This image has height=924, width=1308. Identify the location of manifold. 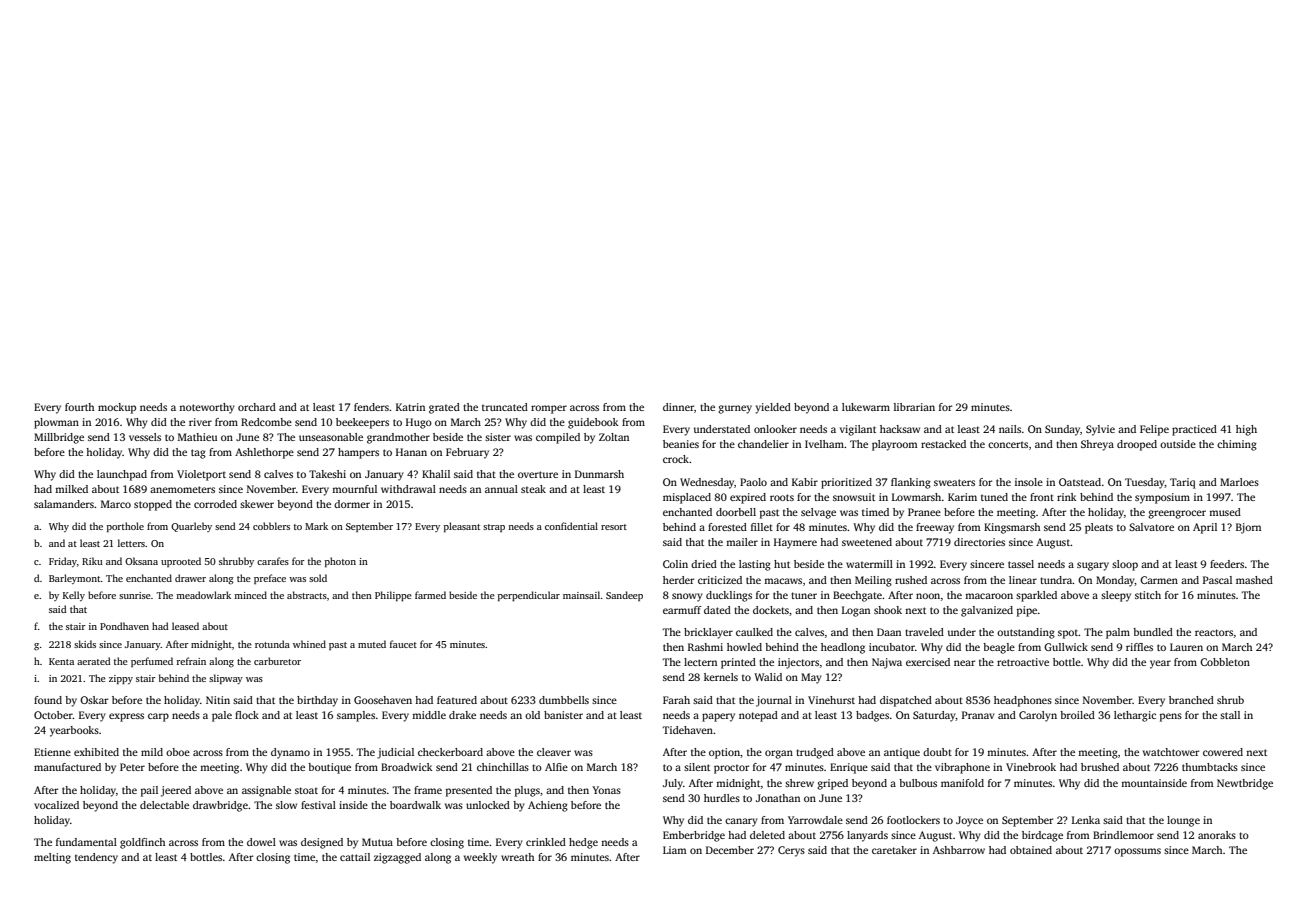
(962, 783).
